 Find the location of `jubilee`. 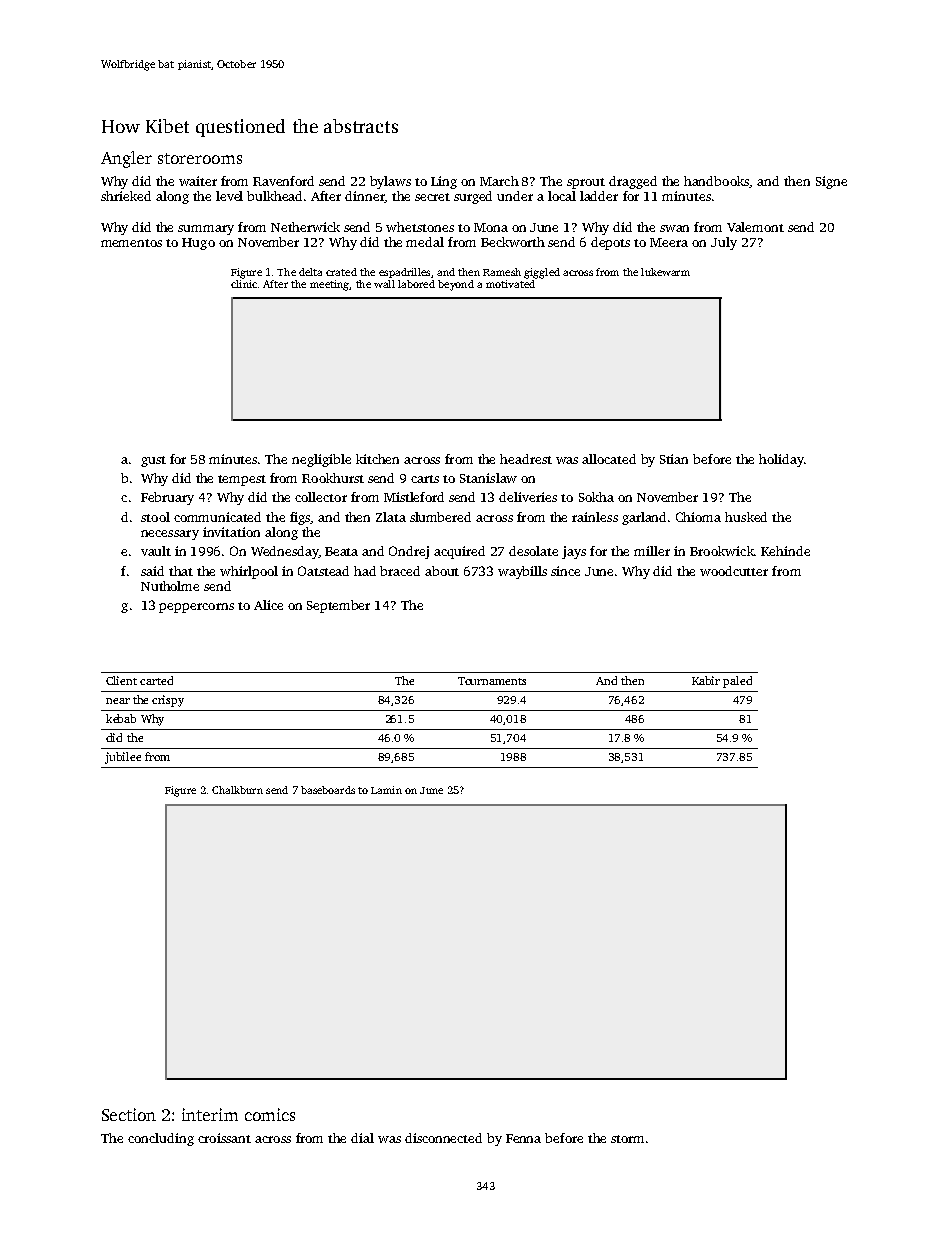

jubilee is located at coordinates (123, 758).
